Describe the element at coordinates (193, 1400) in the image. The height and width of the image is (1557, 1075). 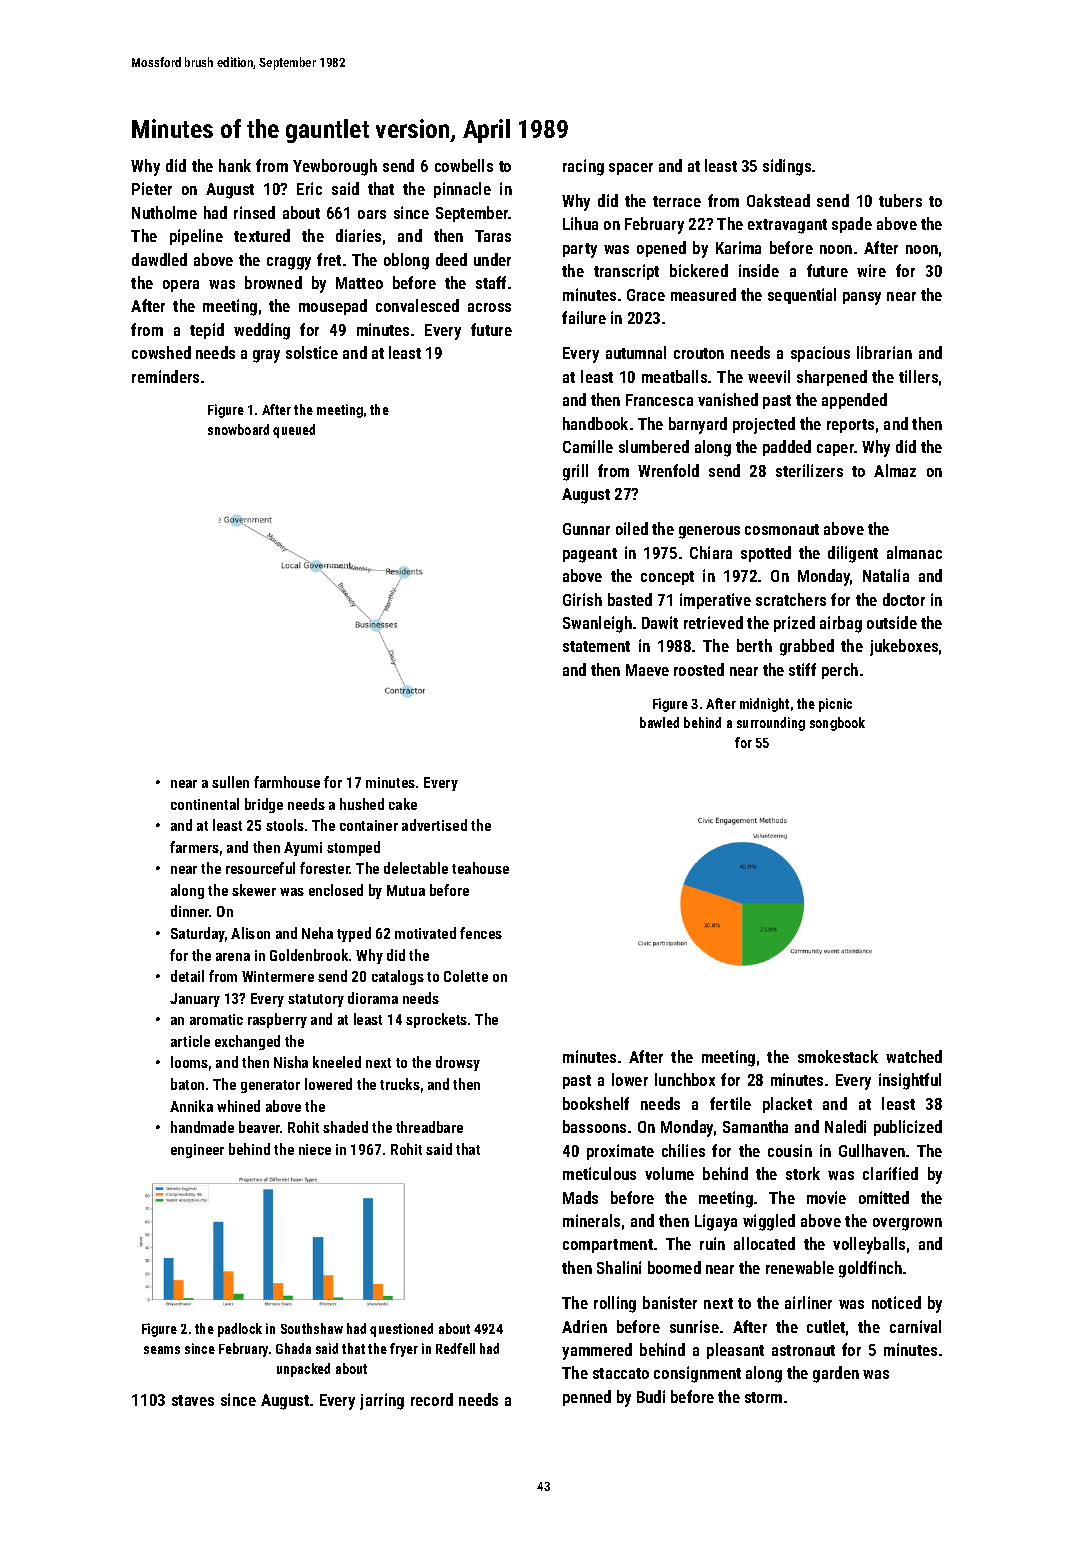
I see `staves` at that location.
